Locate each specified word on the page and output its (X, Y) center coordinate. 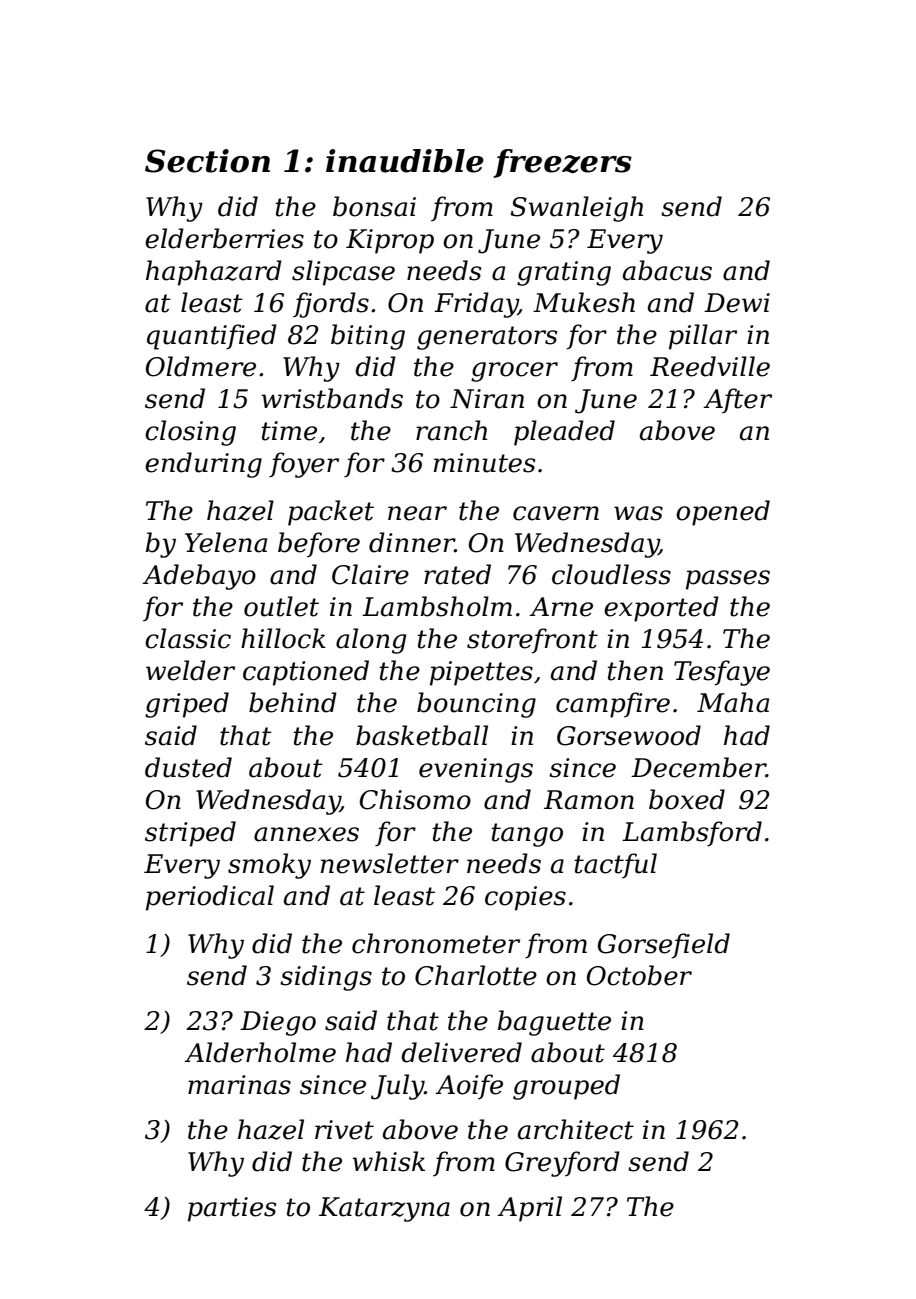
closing (190, 433)
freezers (562, 163)
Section (207, 161)
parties (232, 1209)
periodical (210, 898)
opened (723, 513)
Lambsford (692, 834)
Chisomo (415, 799)
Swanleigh (576, 209)
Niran (487, 399)
